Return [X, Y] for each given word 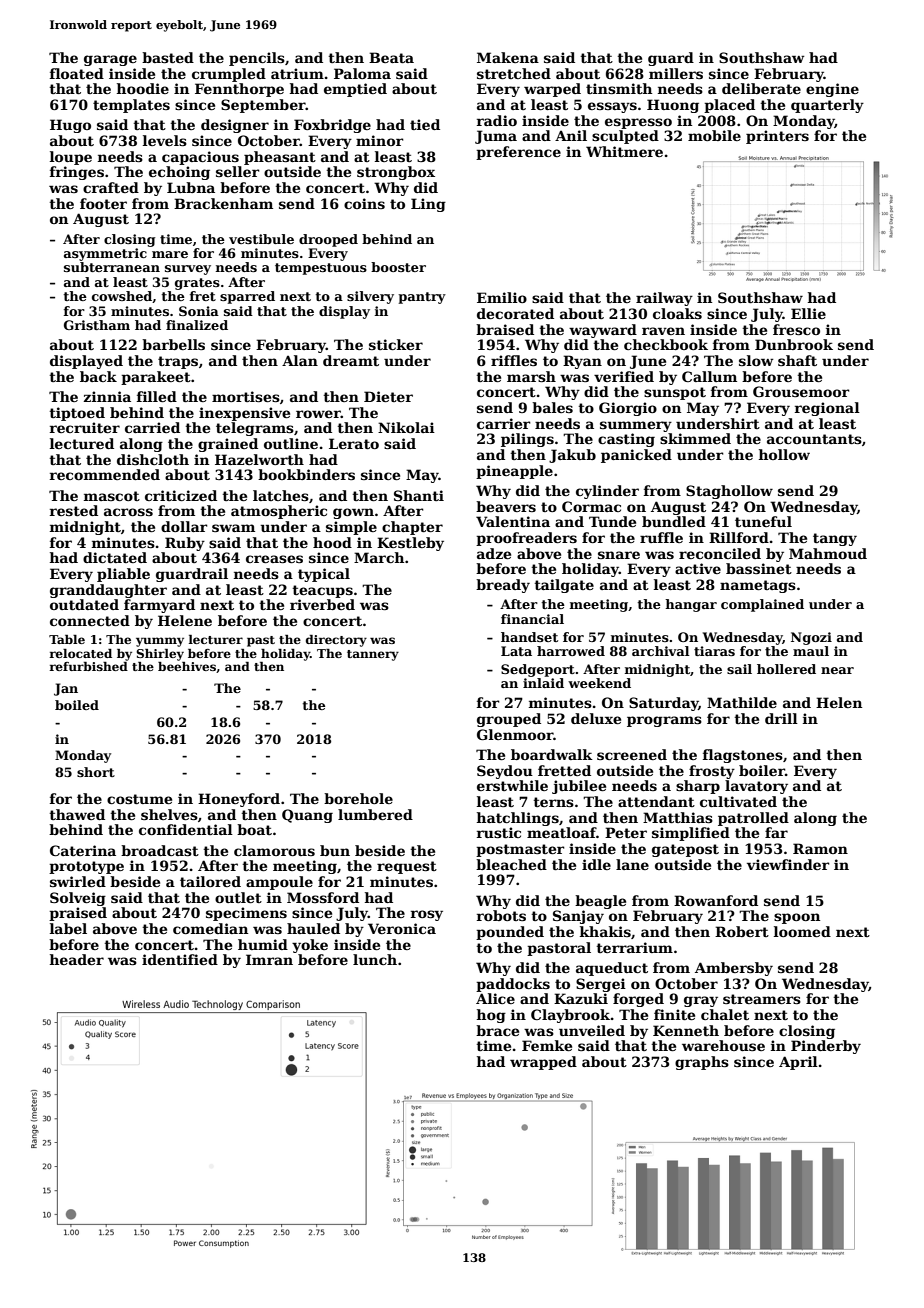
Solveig [78, 899]
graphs [702, 1063]
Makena [508, 57]
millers [676, 73]
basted [168, 57]
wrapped [543, 1063]
